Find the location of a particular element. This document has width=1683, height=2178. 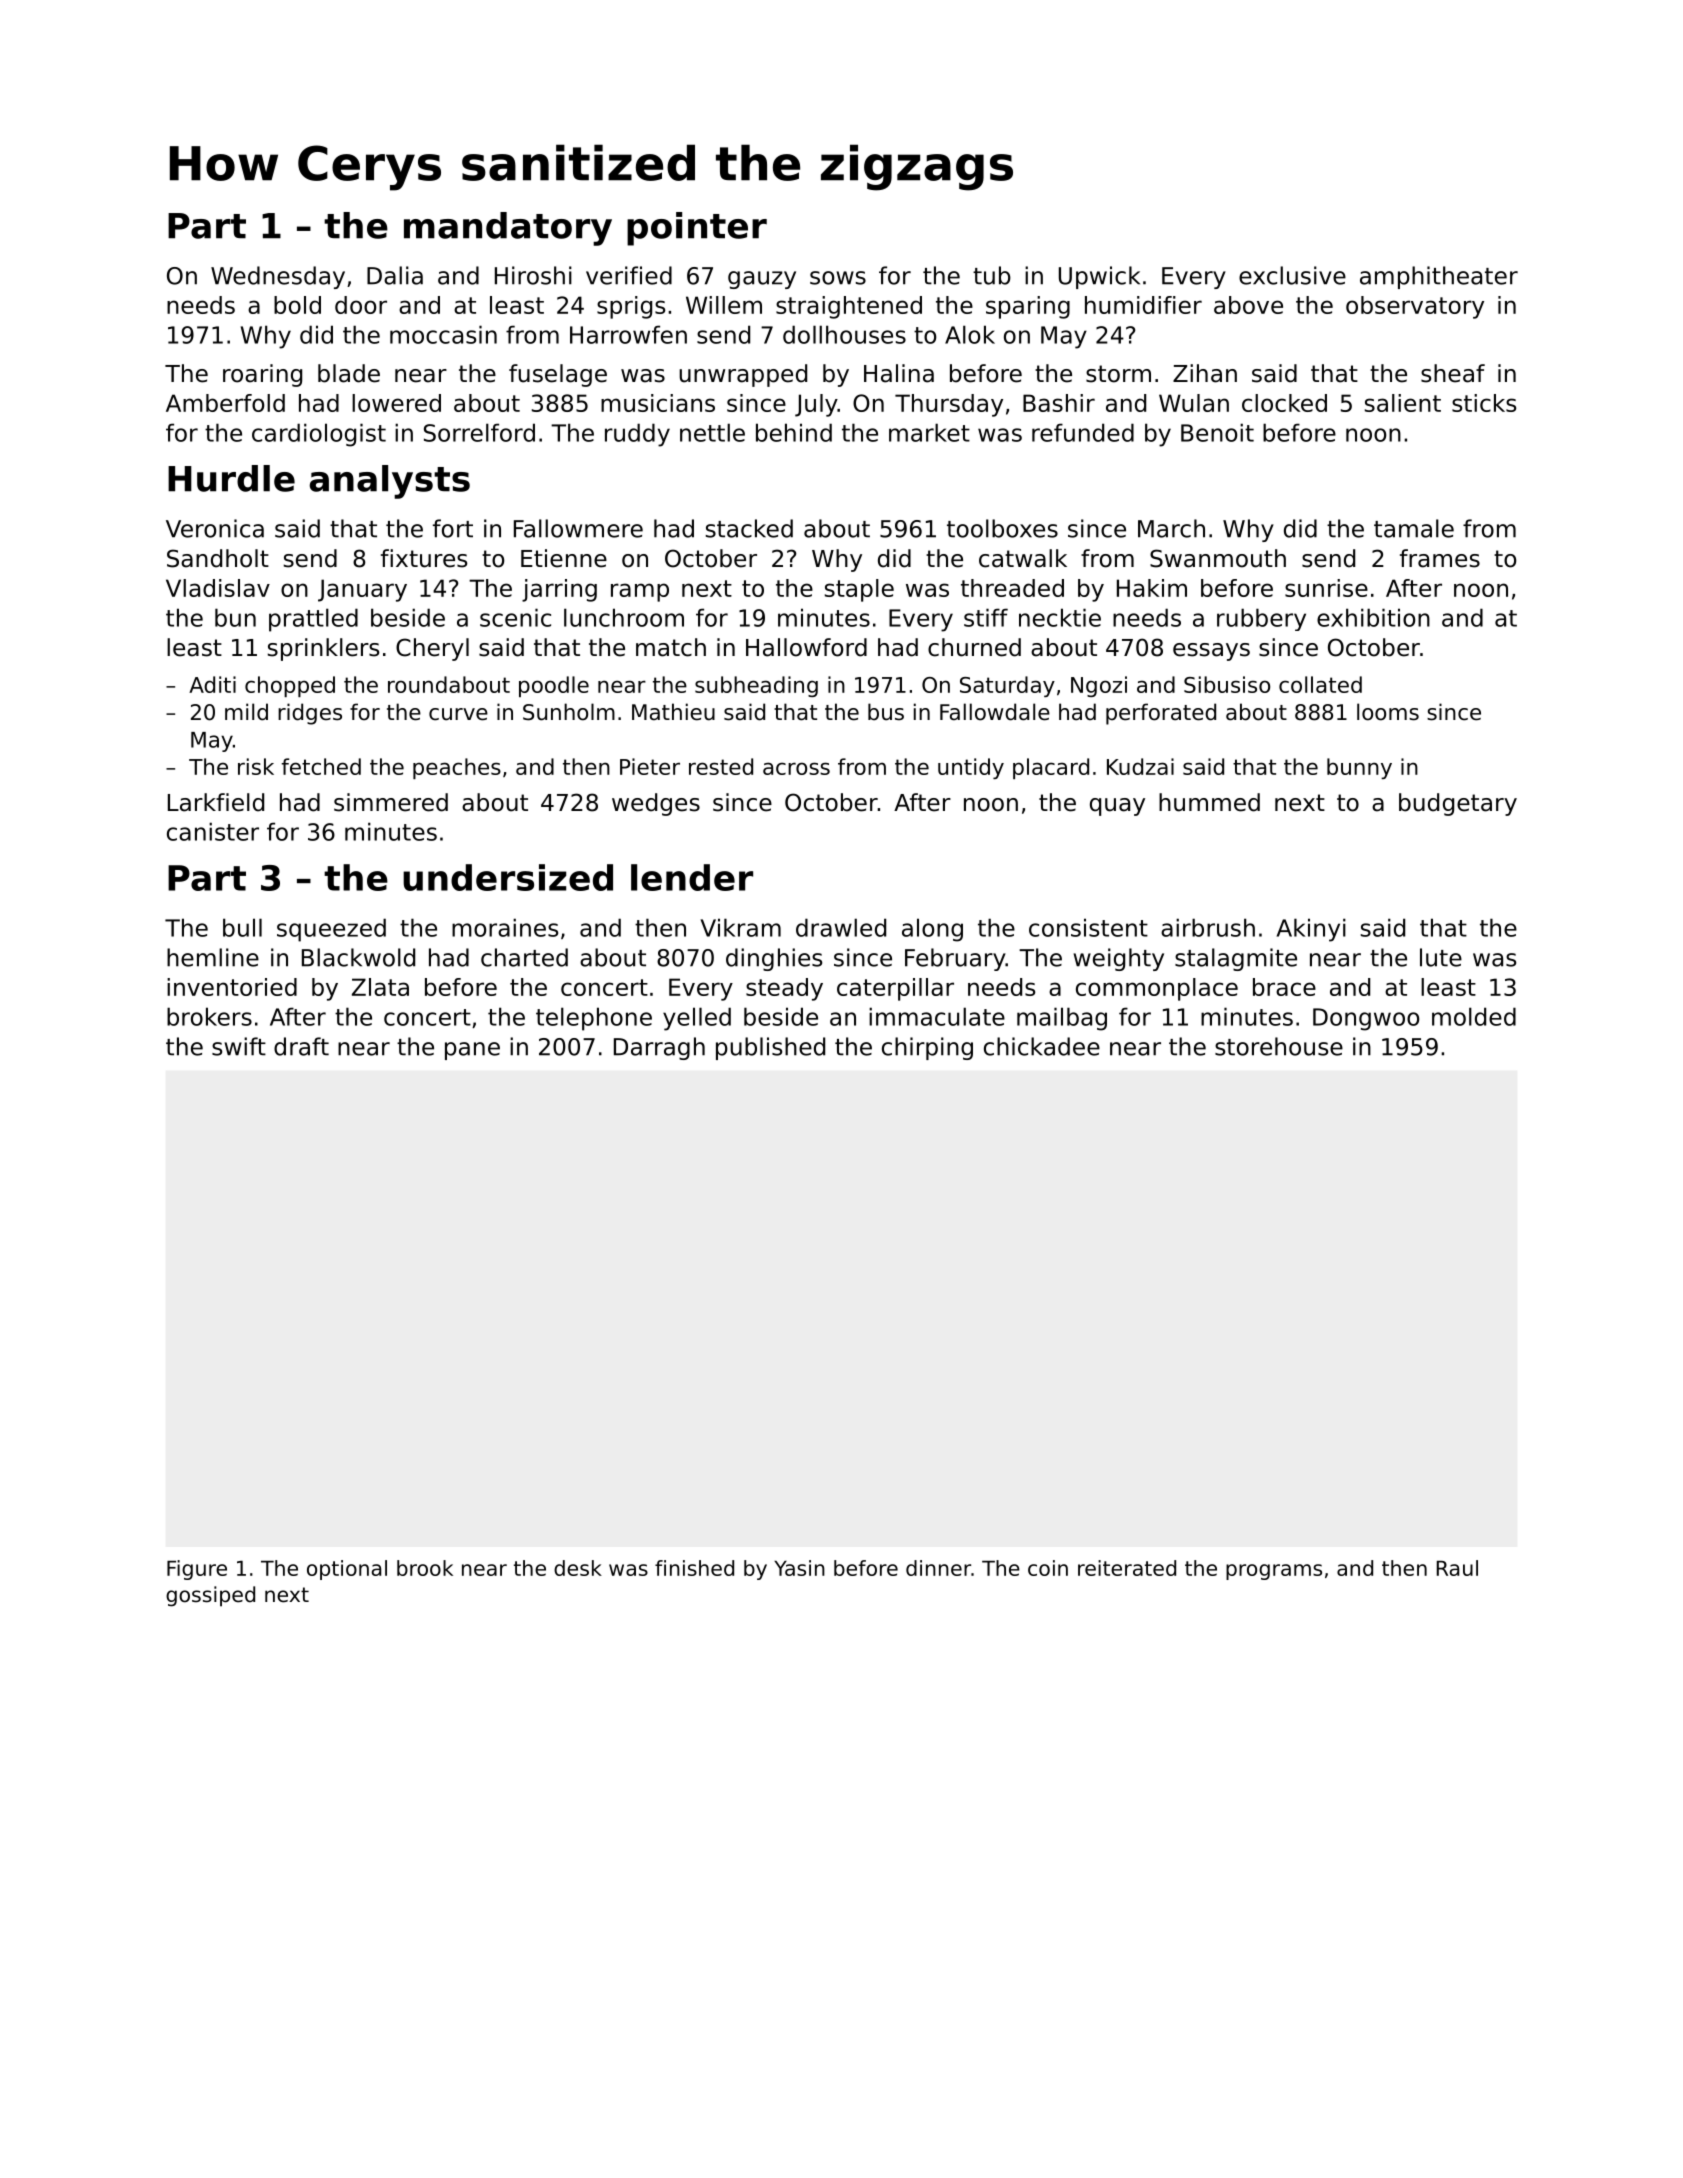

untidy is located at coordinates (971, 768).
